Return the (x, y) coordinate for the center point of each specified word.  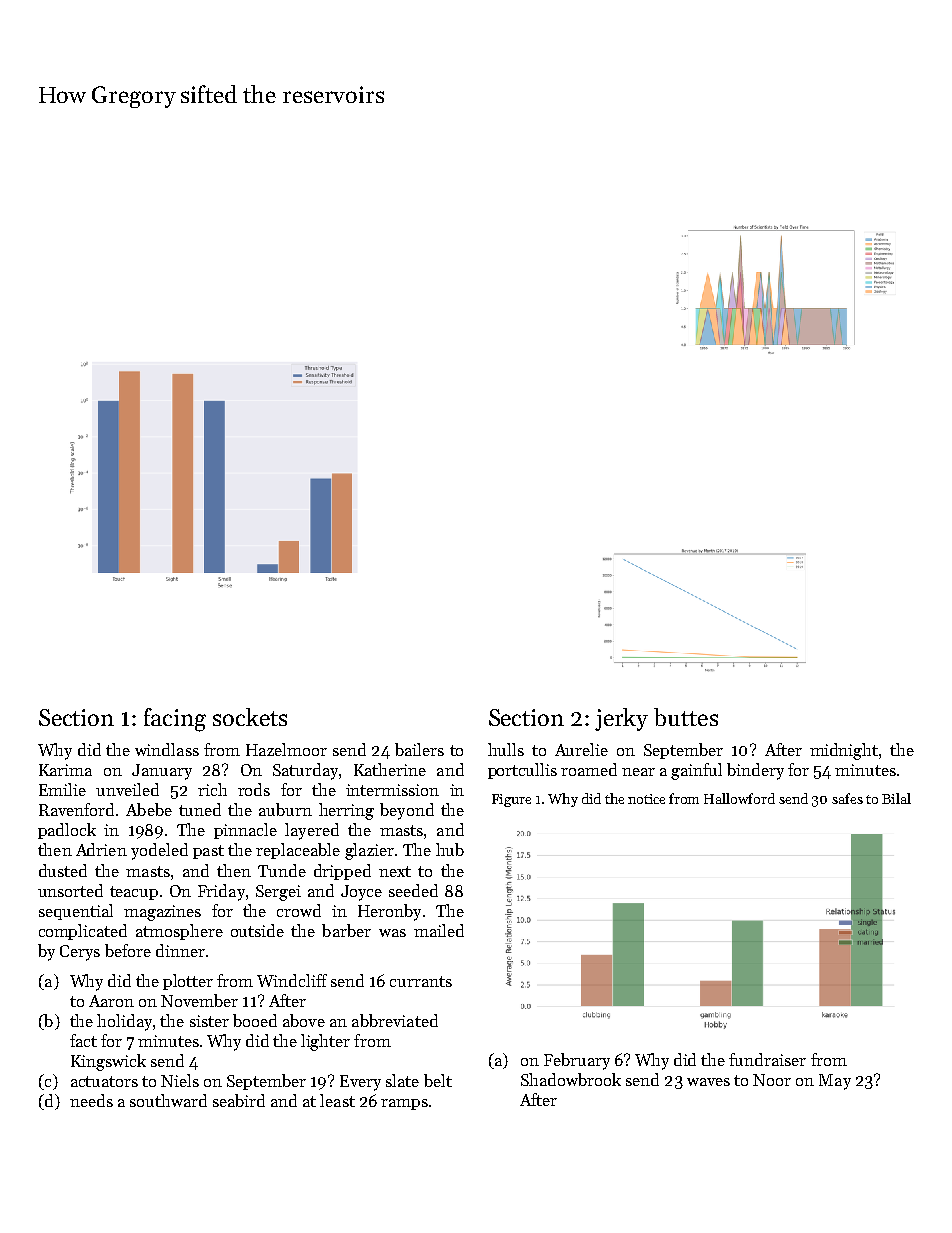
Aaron (111, 1001)
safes (847, 798)
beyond (407, 811)
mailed (439, 930)
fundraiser (767, 1059)
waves (708, 1082)
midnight (844, 751)
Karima (65, 770)
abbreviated (395, 1020)
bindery (755, 771)
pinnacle (245, 831)
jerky (621, 719)
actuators (104, 1081)
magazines (162, 913)
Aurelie (581, 749)
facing (175, 720)
